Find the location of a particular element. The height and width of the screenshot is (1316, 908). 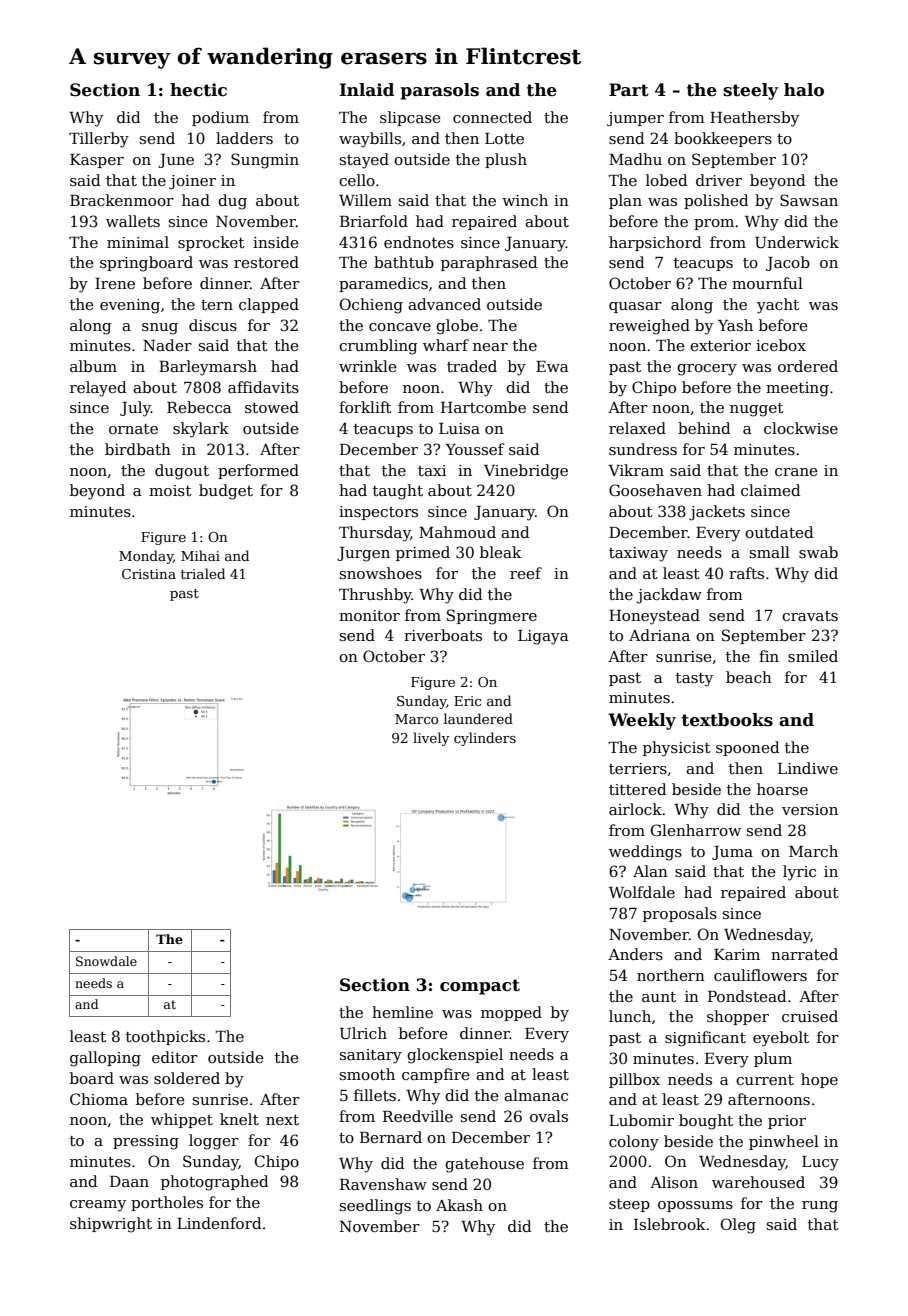

album is located at coordinates (93, 366).
